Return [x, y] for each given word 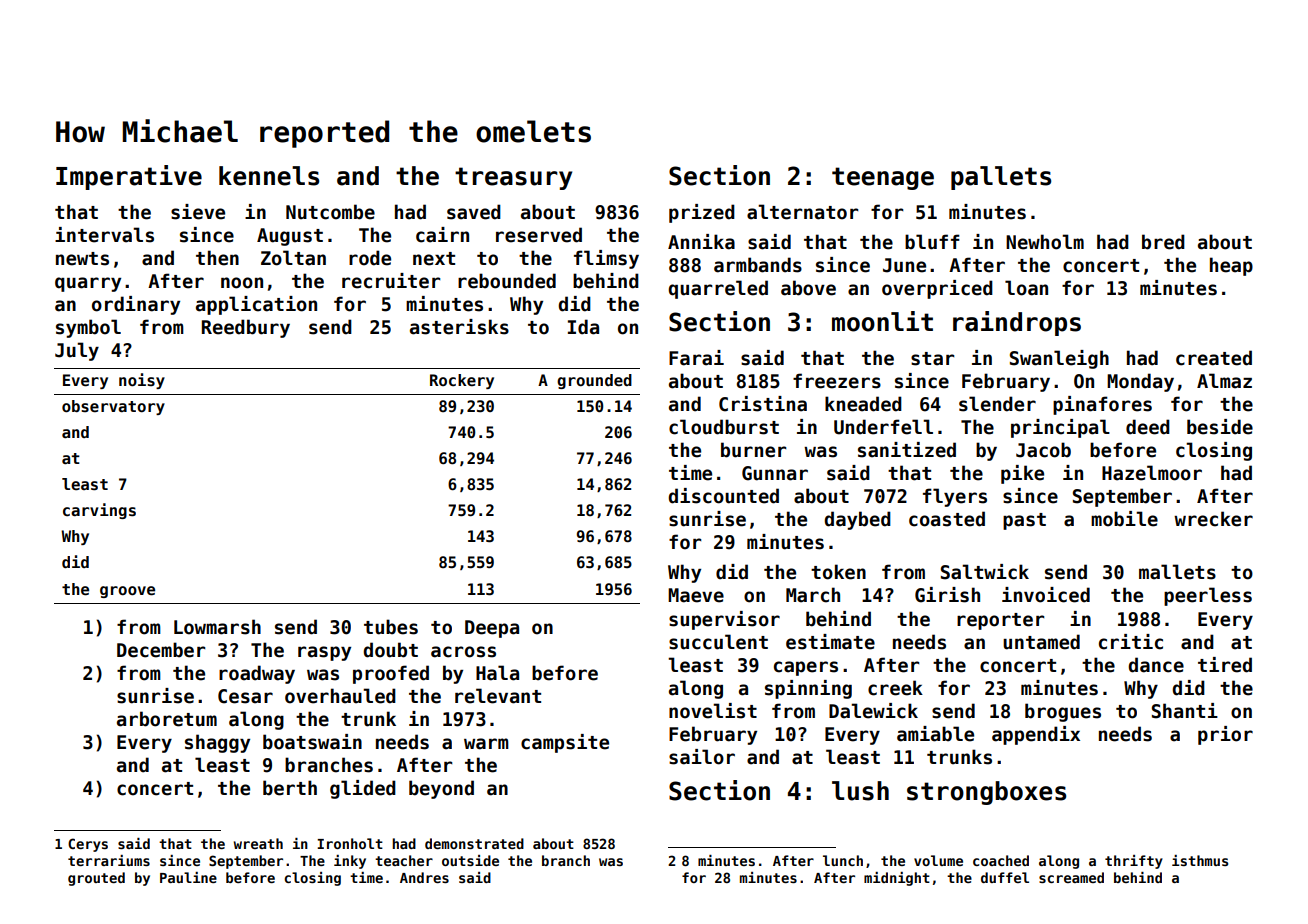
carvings [99, 511]
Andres [424, 877]
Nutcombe [330, 212]
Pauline [188, 877]
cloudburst [724, 427]
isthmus [1200, 860]
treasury [513, 178]
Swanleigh [1059, 359]
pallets [1001, 178]
